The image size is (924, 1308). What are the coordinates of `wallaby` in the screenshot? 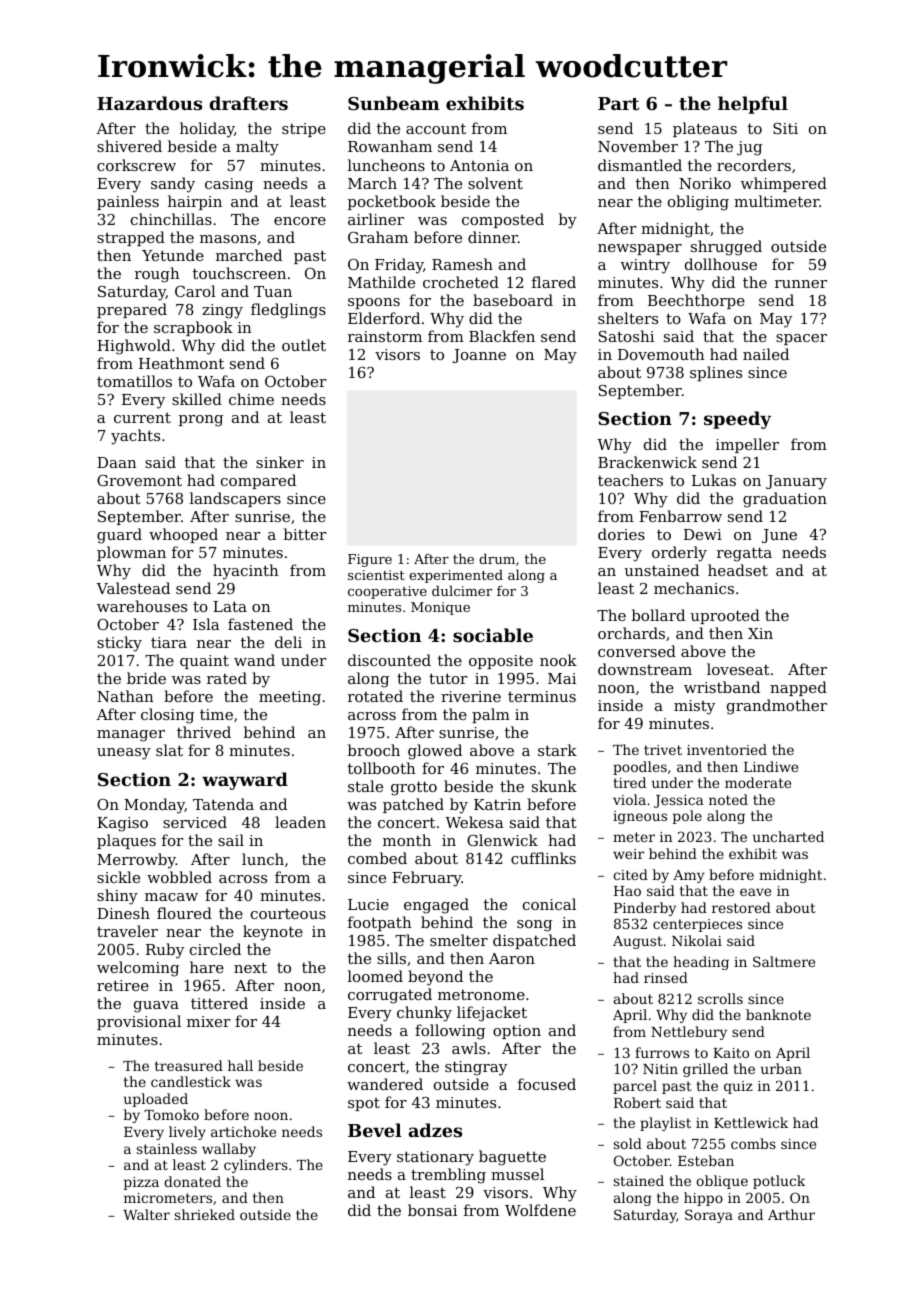 It's located at (229, 1150).
